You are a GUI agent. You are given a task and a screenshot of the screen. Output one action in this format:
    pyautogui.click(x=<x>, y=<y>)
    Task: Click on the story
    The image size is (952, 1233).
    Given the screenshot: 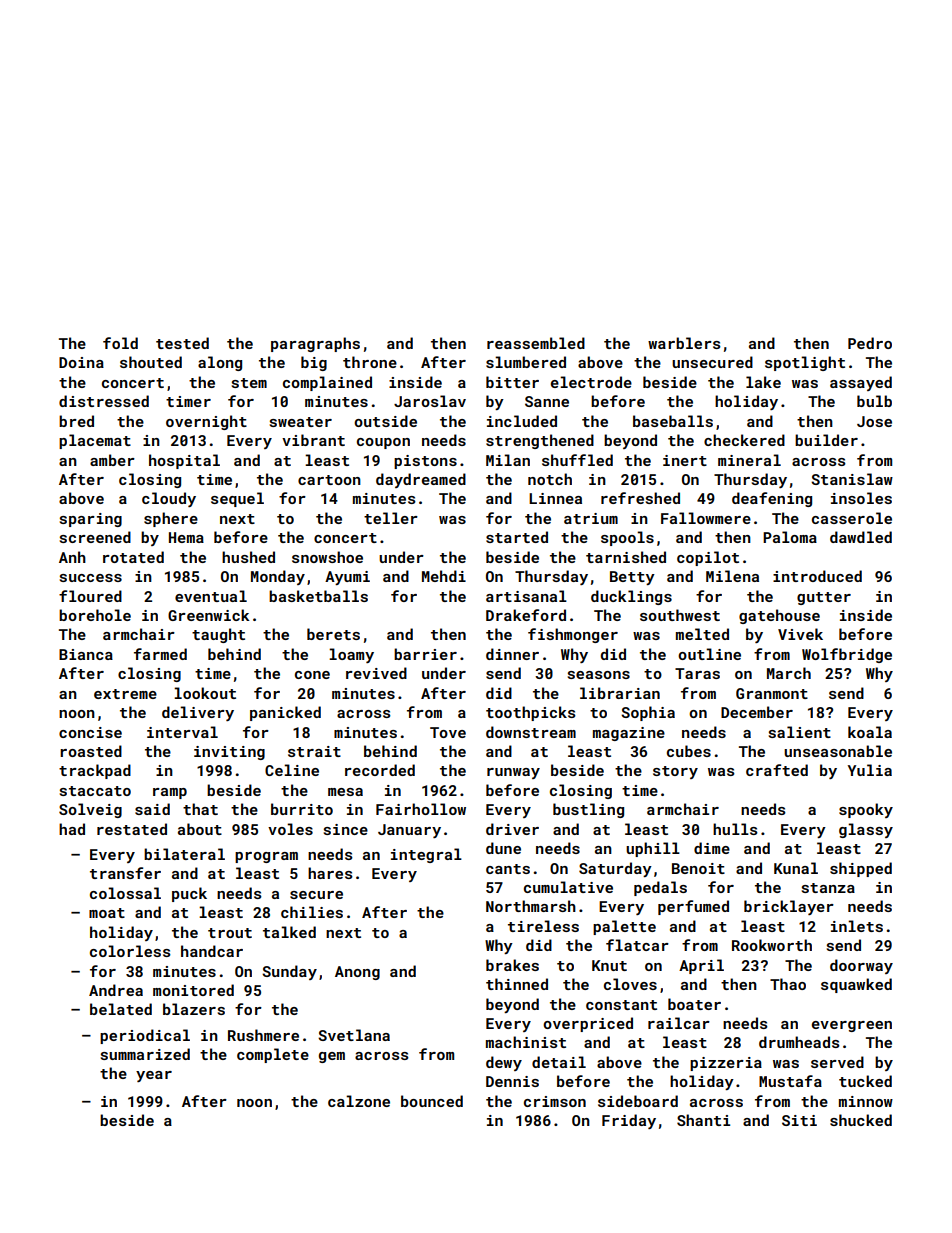 What is the action you would take?
    pyautogui.click(x=675, y=772)
